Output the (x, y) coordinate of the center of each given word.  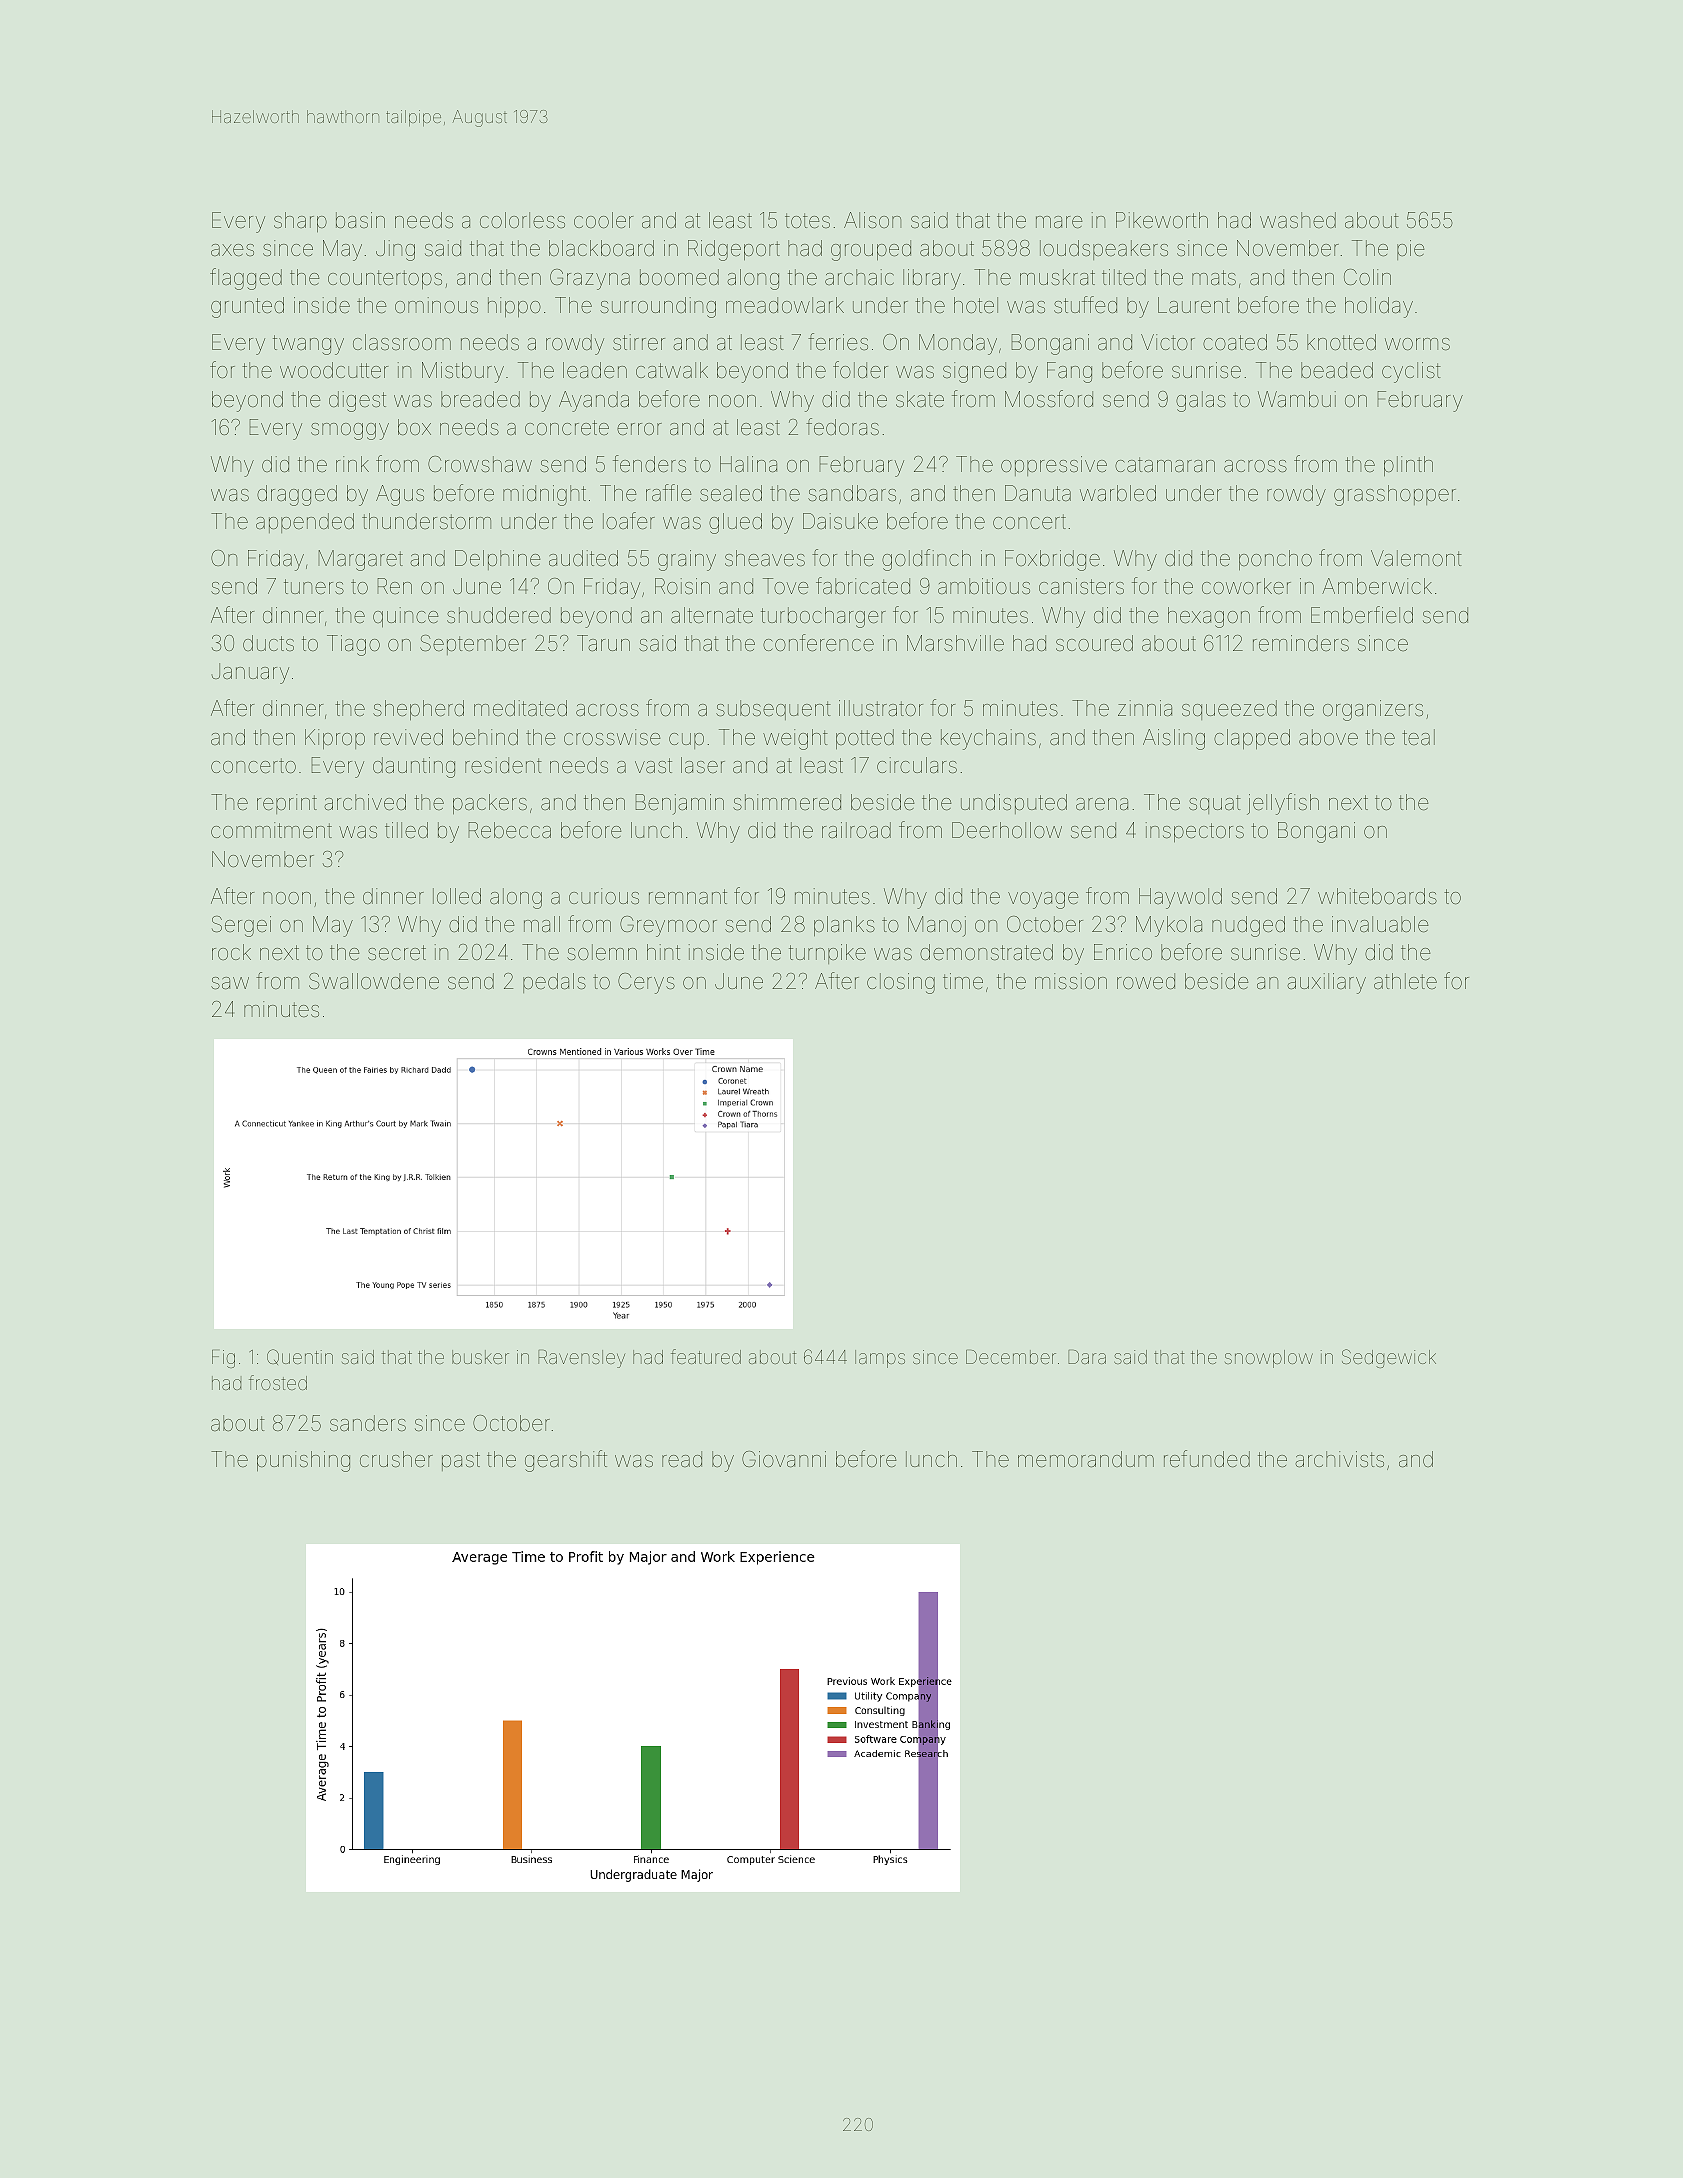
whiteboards (1377, 896)
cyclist (1411, 372)
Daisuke (840, 521)
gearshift (566, 1461)
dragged (297, 495)
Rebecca (509, 830)
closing (901, 983)
